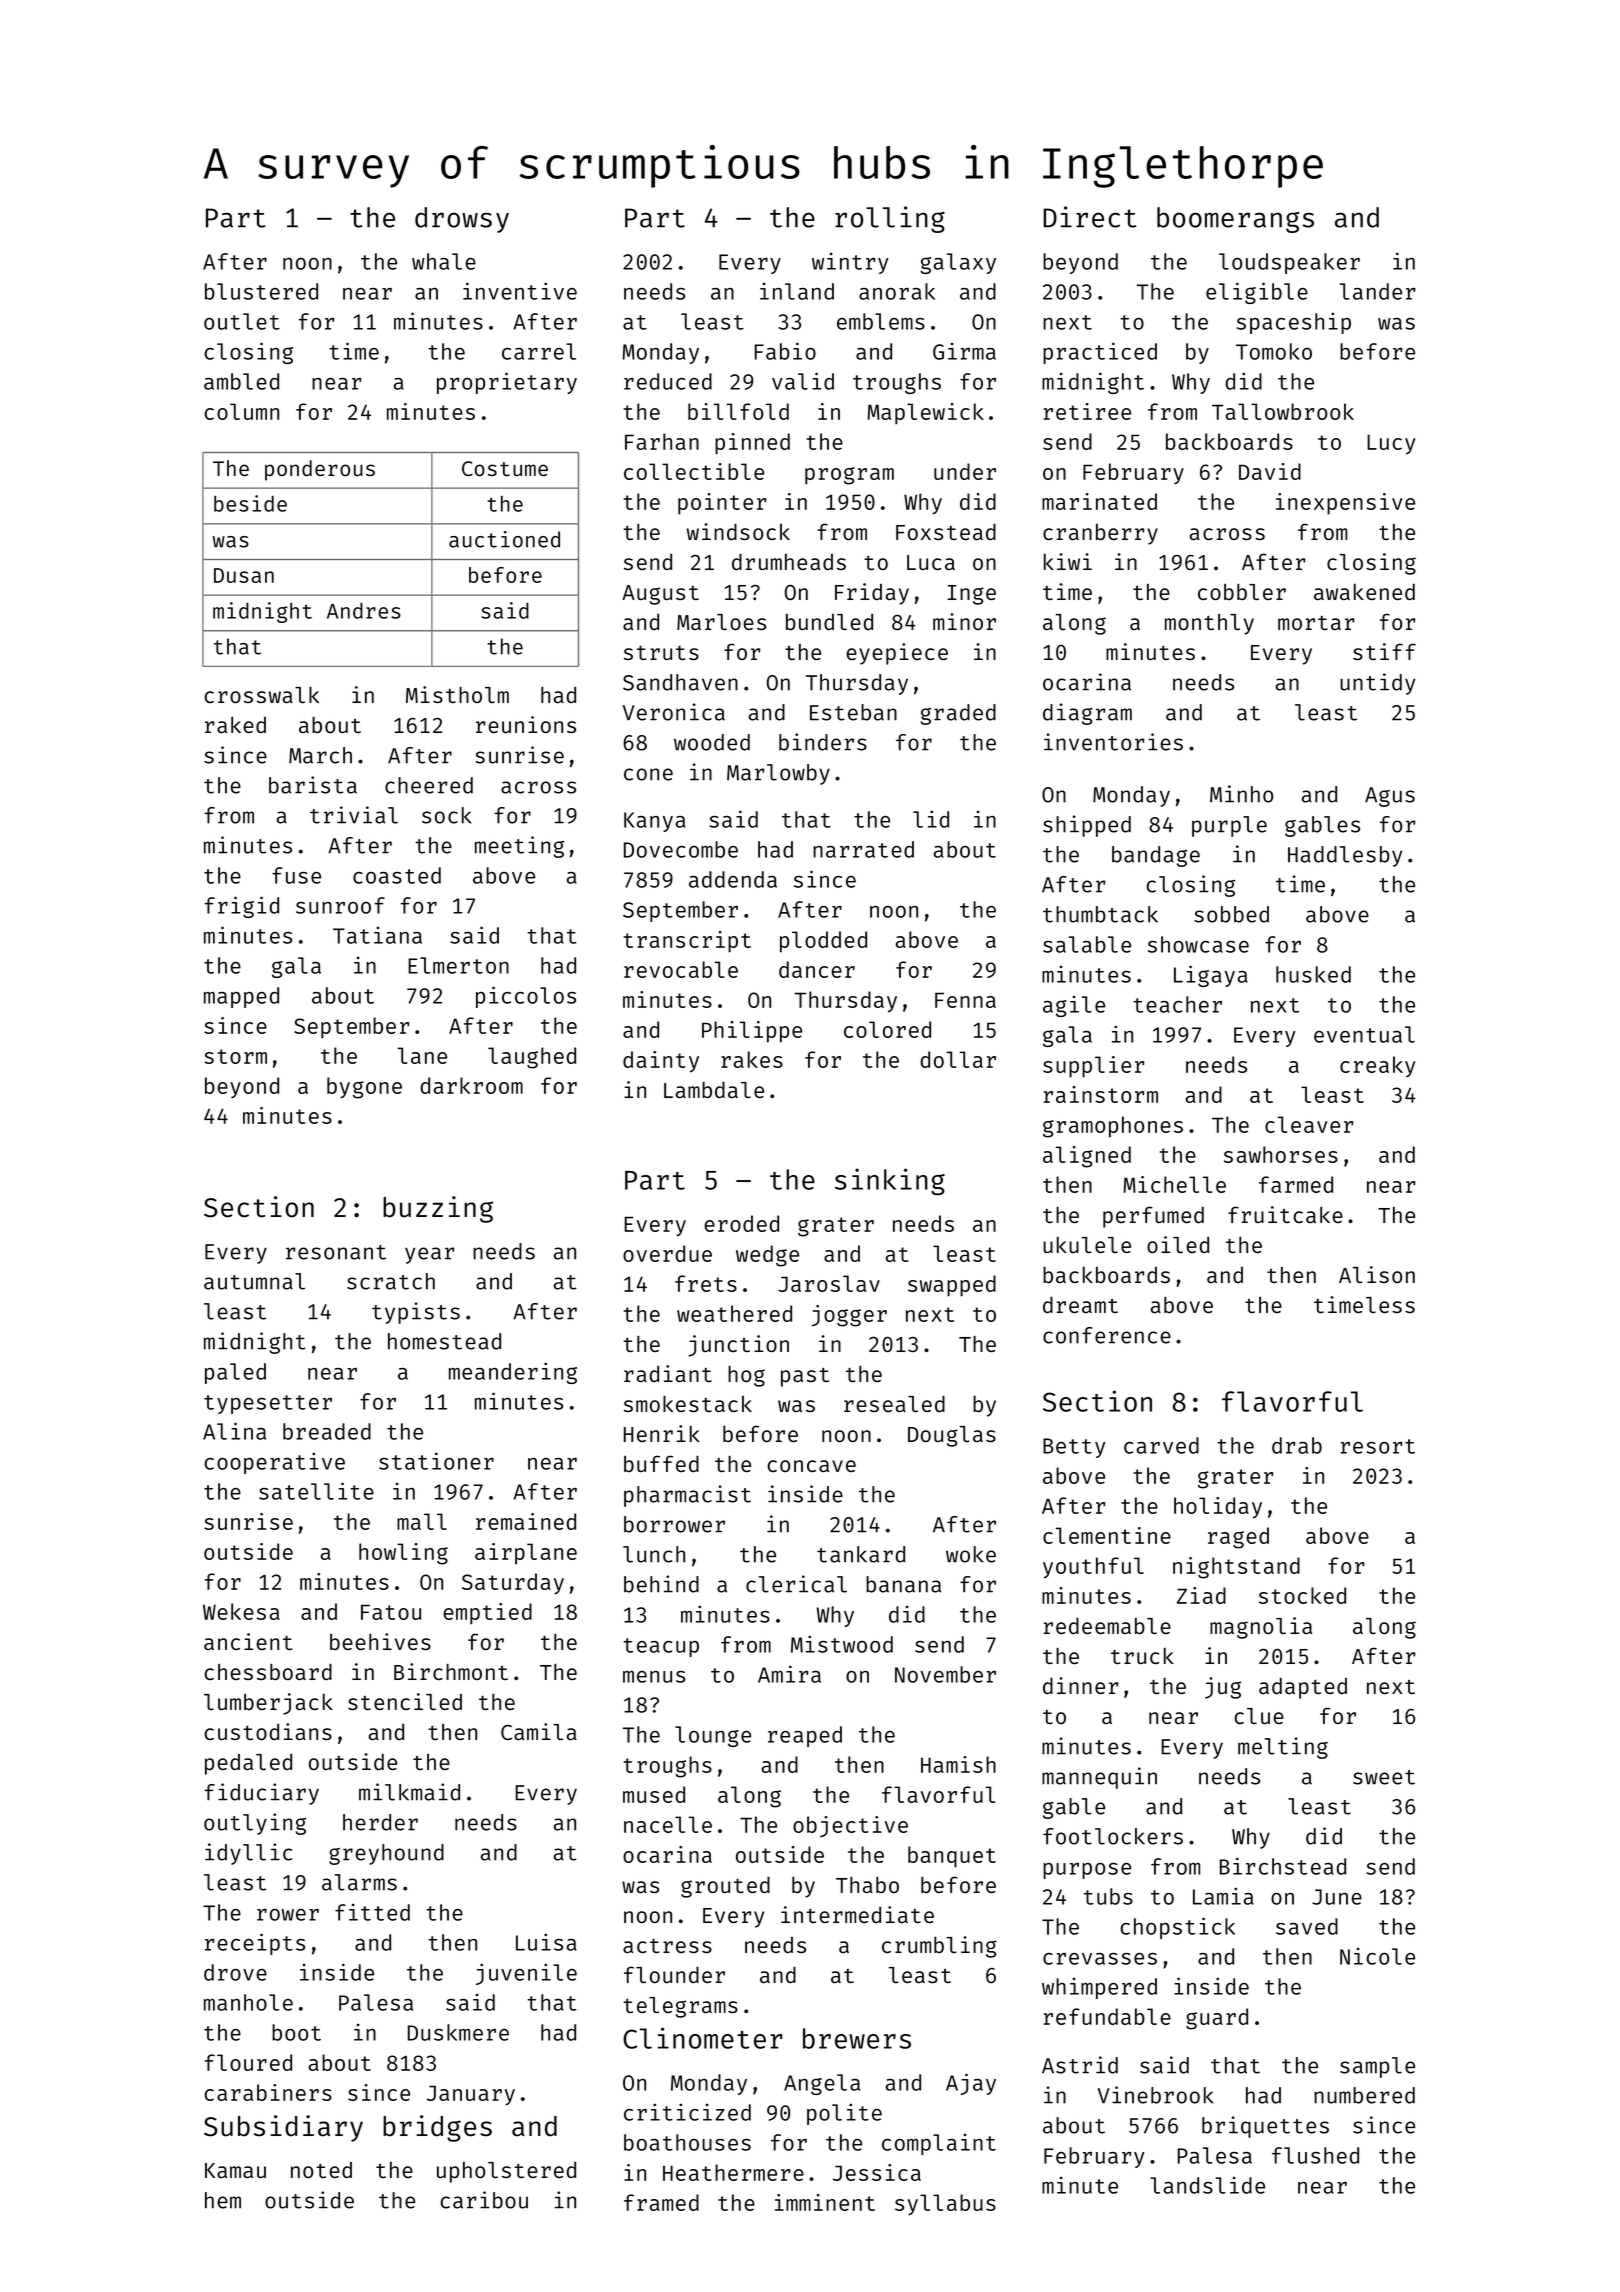  Describe the element at coordinates (1235, 220) in the screenshot. I see `boomerangs` at that location.
